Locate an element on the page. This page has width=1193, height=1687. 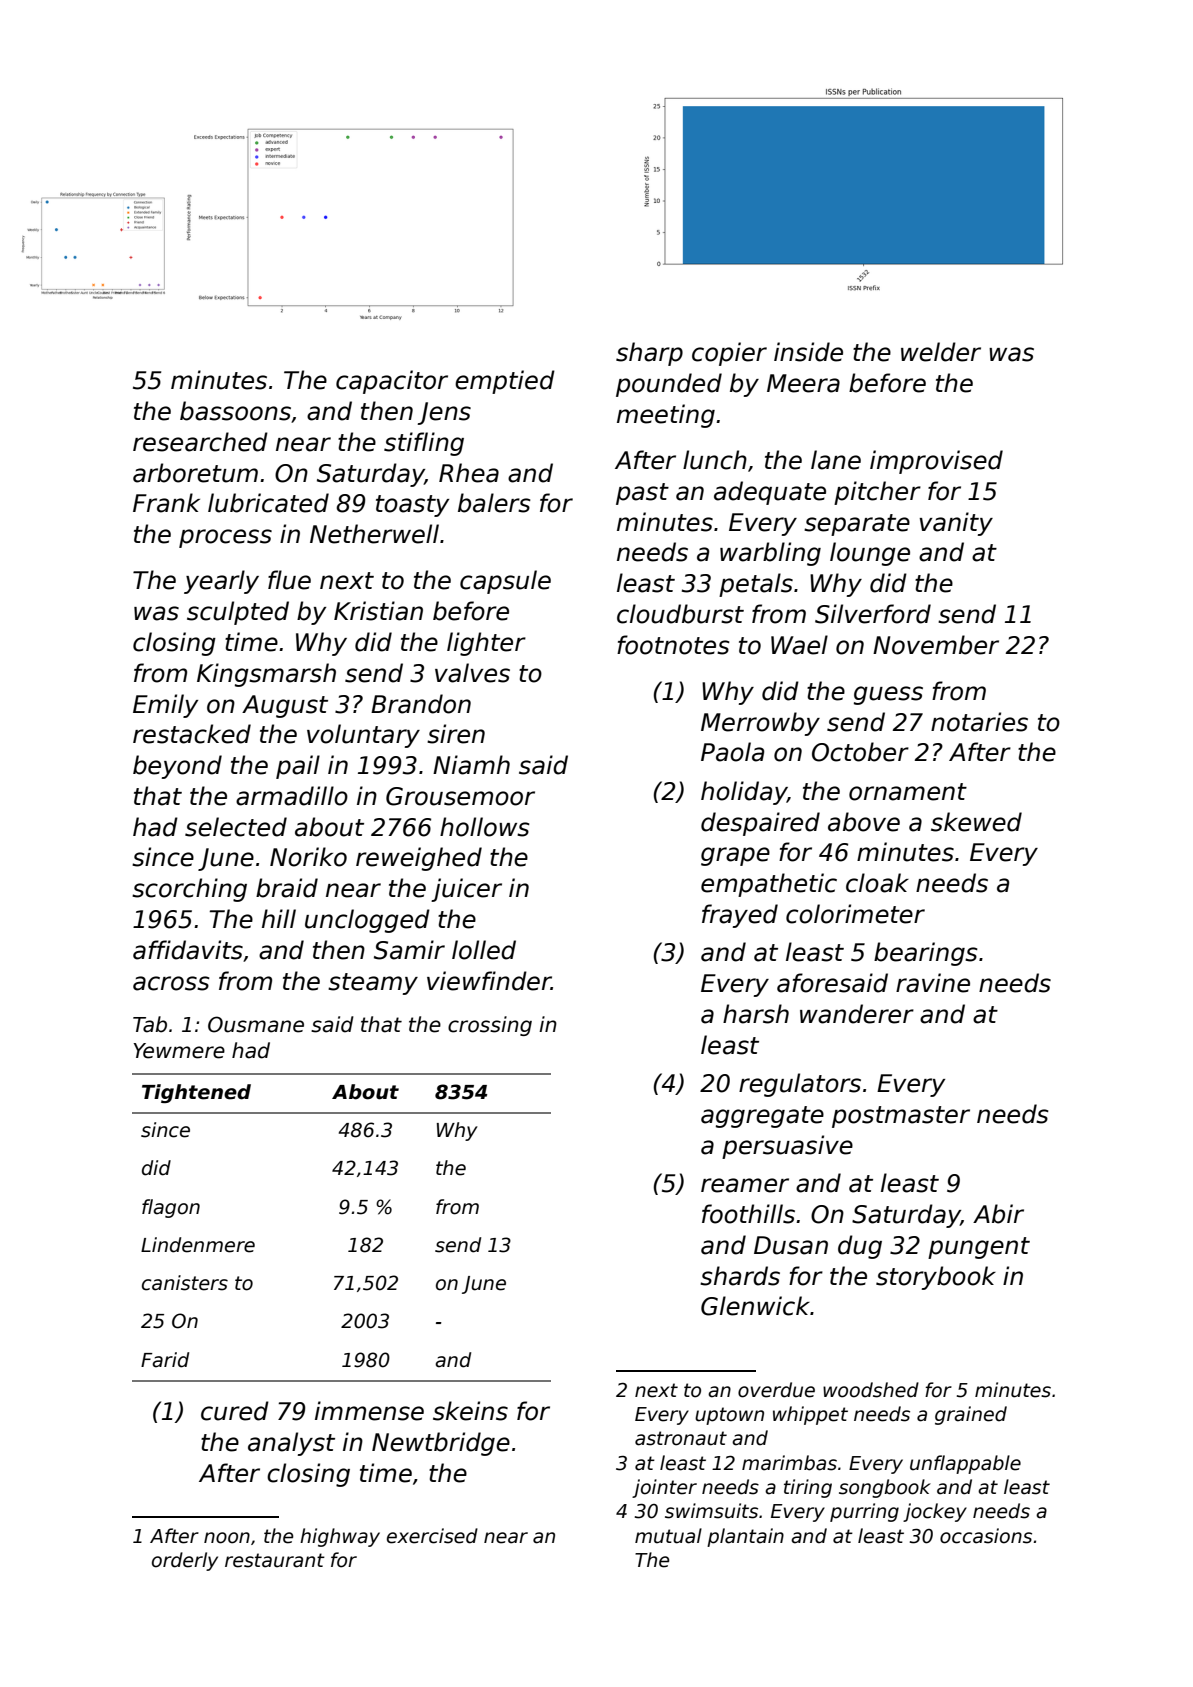
restaurant is located at coordinates (275, 1560).
